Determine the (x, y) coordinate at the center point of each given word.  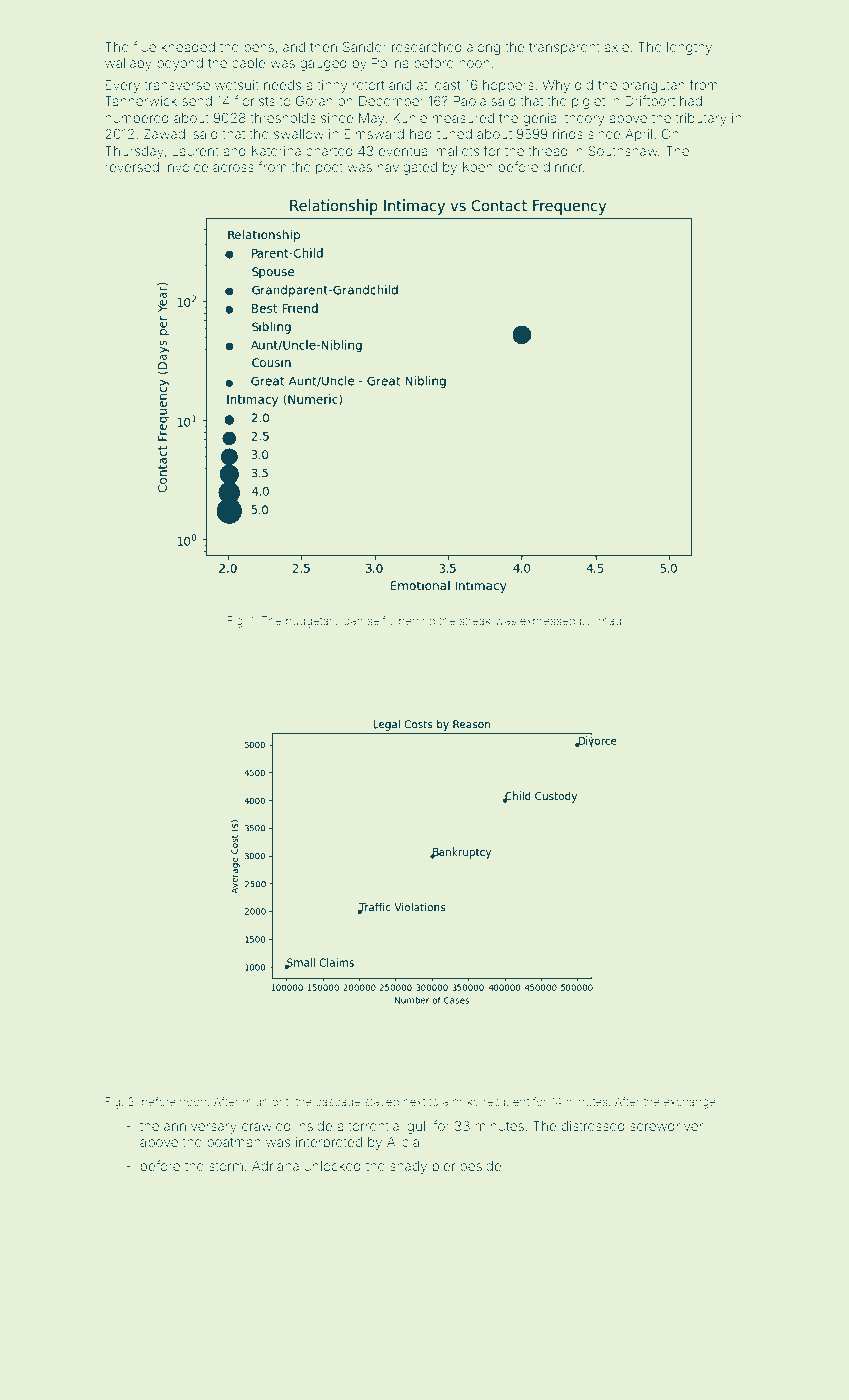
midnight (266, 1103)
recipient (506, 1102)
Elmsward (374, 134)
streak (475, 620)
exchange (690, 1103)
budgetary (313, 622)
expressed (547, 621)
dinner (563, 167)
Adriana (275, 1166)
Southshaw (623, 151)
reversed (132, 167)
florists (254, 100)
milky (466, 1103)
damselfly (369, 622)
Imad (608, 620)
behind (417, 620)
